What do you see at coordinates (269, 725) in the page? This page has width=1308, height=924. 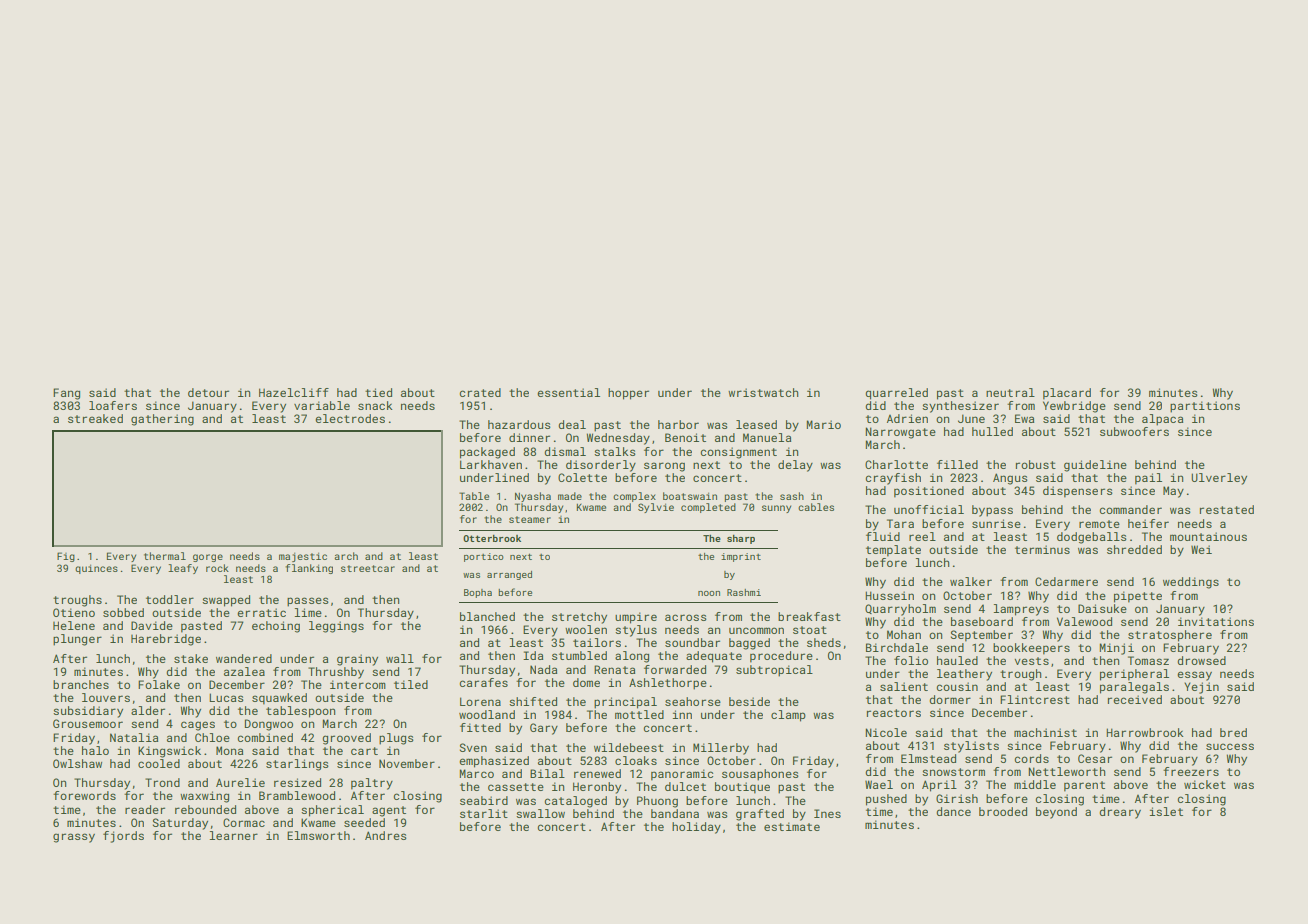 I see `Dongwoo` at bounding box center [269, 725].
